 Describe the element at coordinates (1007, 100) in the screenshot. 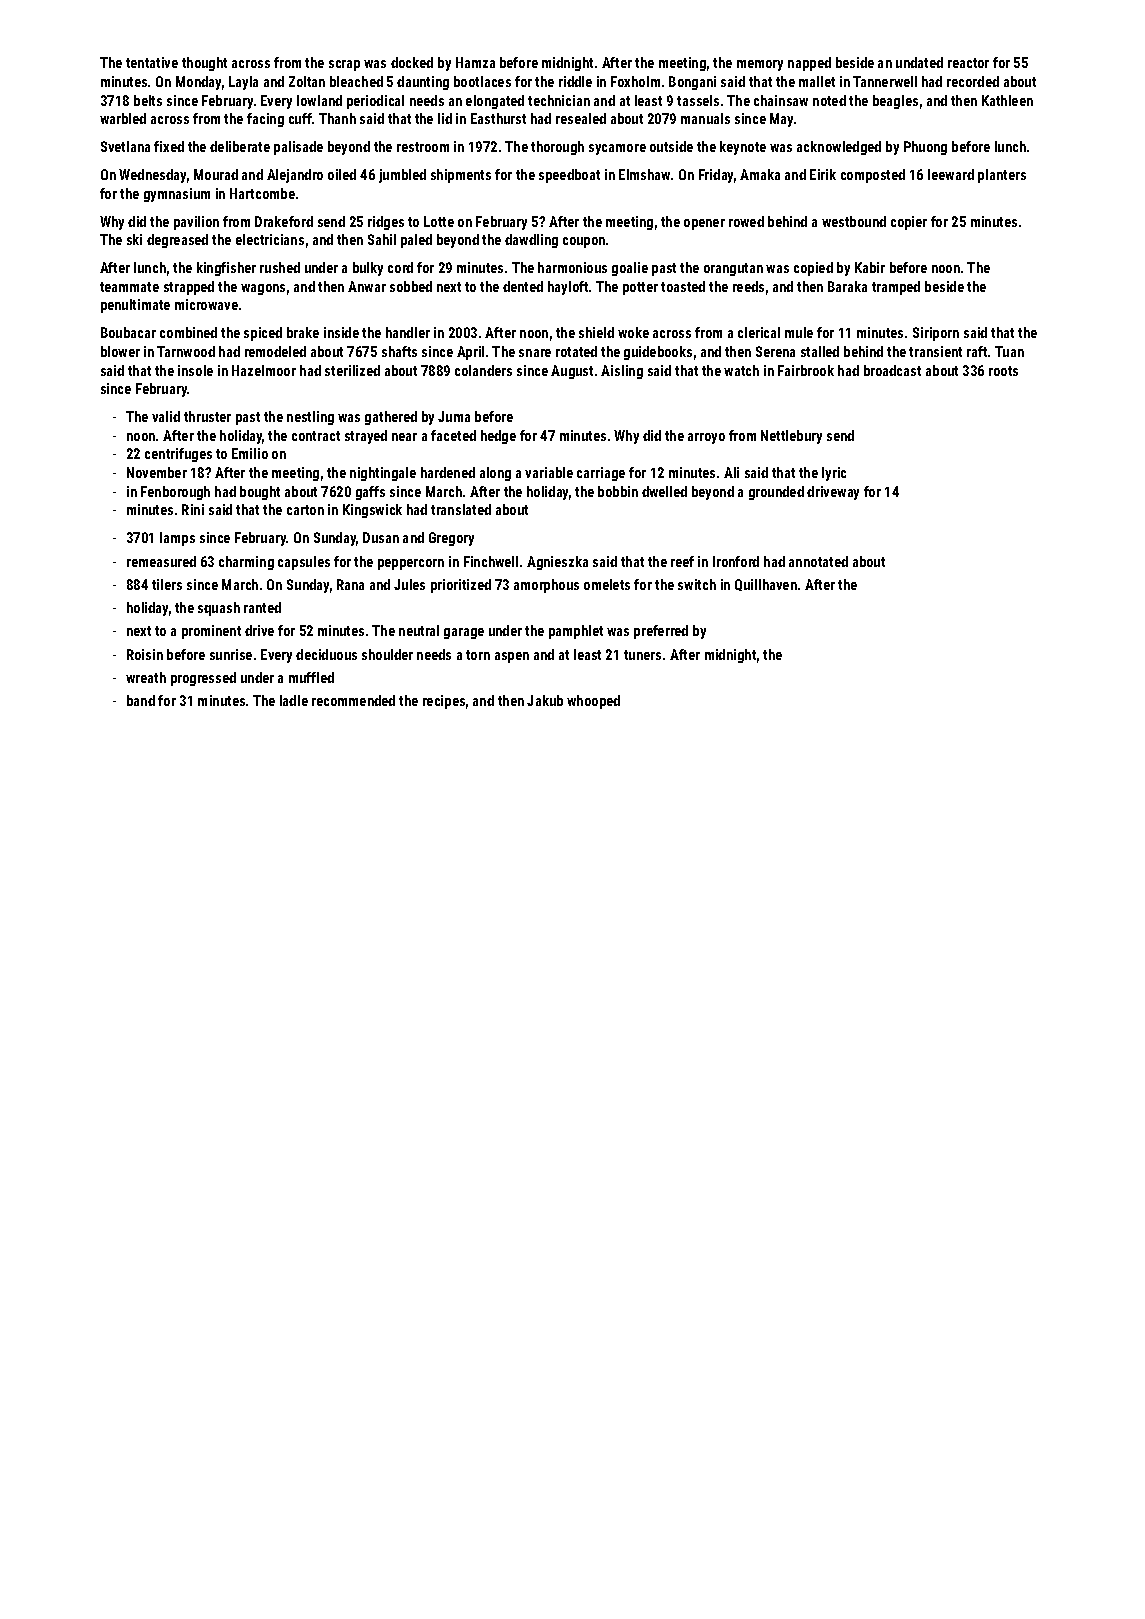

I see `Kathleen` at that location.
